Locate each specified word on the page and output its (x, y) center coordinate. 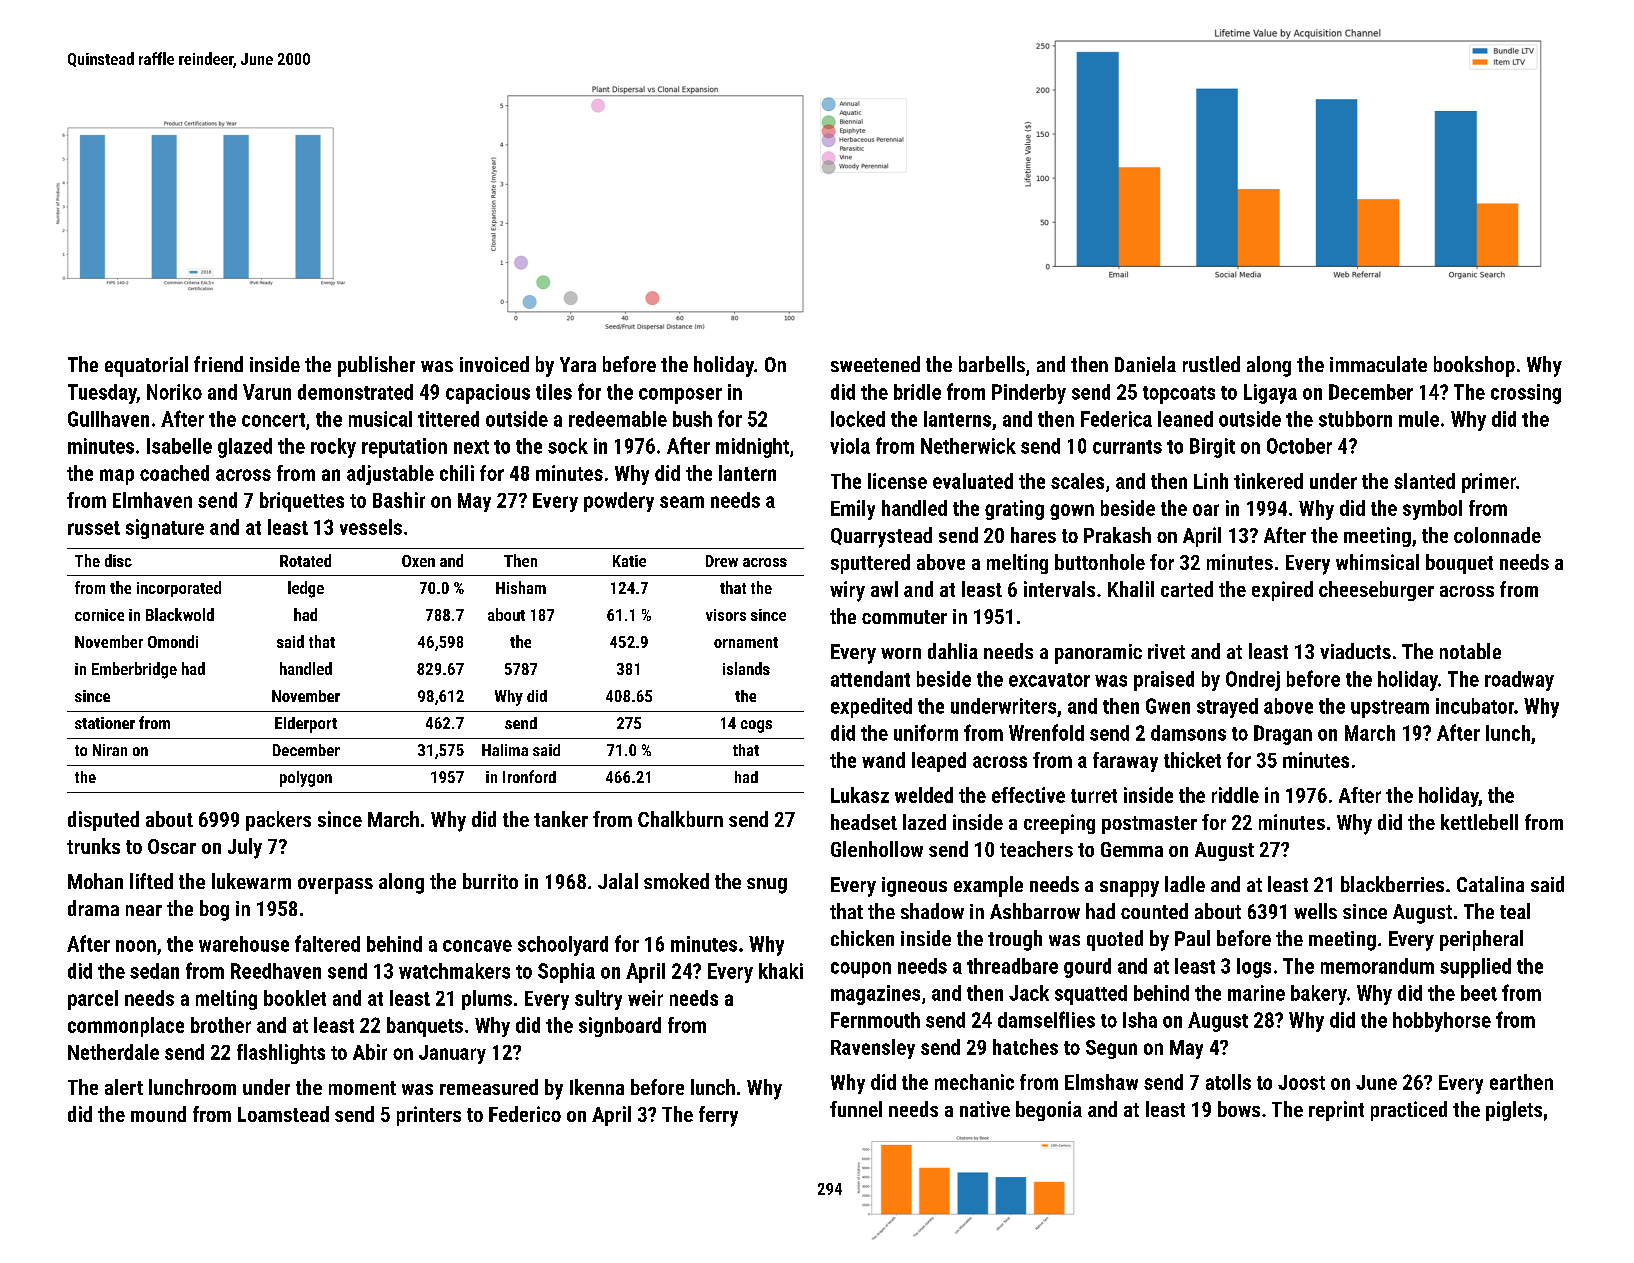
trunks (93, 846)
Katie (629, 561)
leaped (939, 762)
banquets (425, 1027)
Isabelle (179, 446)
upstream (1390, 709)
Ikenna (597, 1087)
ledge (306, 589)
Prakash (1117, 535)
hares (1033, 535)
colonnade (1497, 535)
